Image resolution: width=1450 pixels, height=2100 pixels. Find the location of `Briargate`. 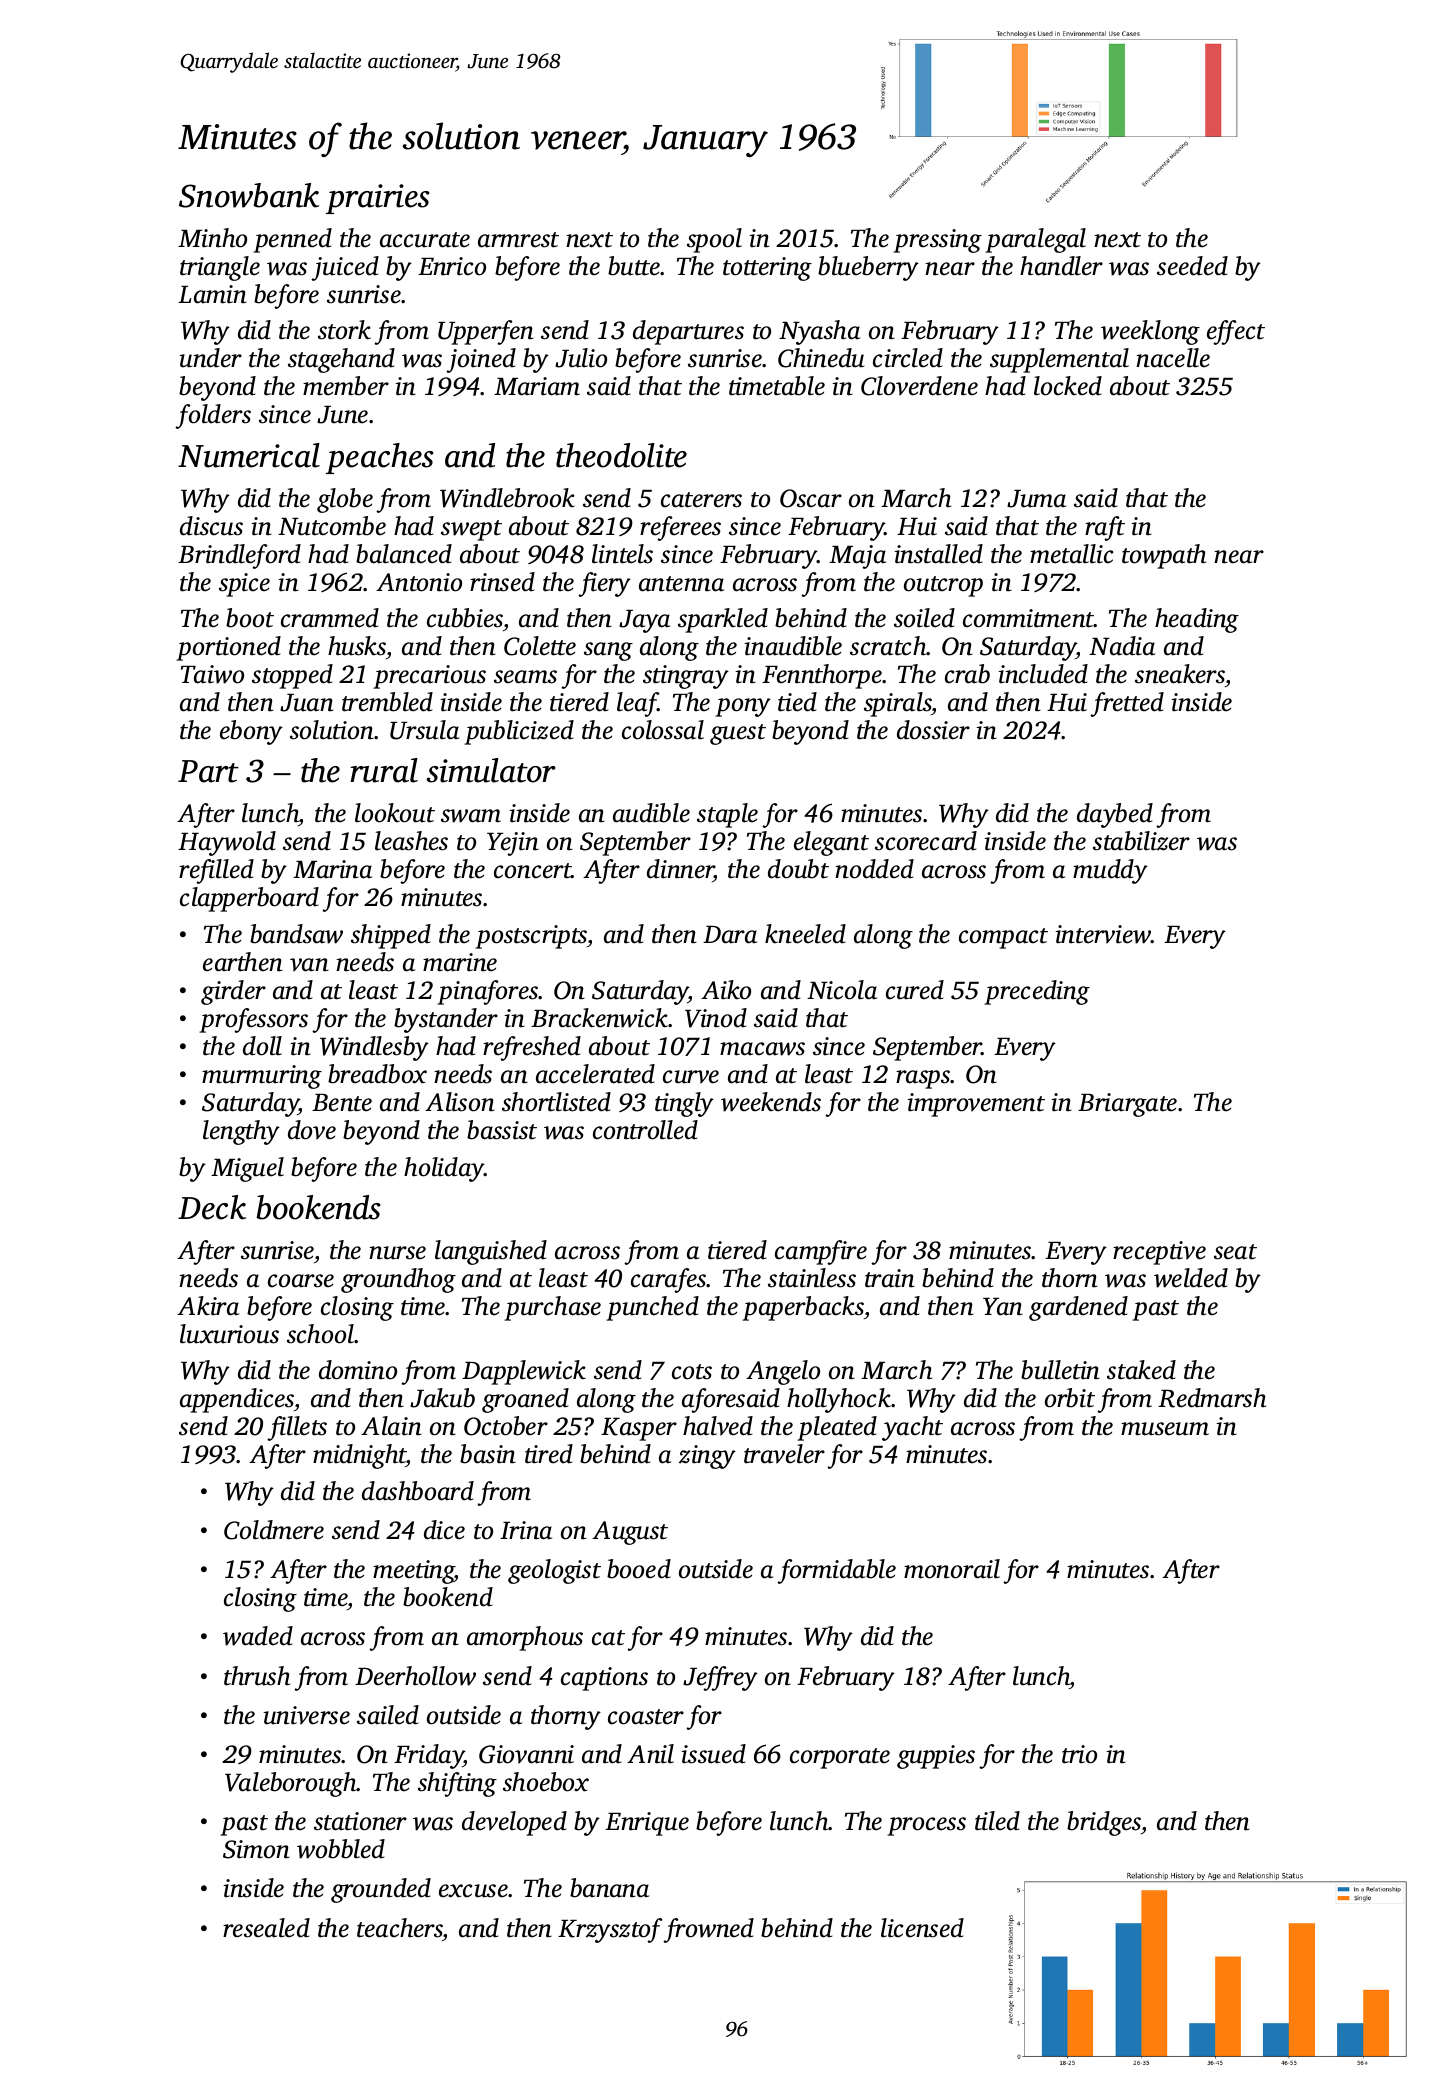

Briargate is located at coordinates (1127, 1105).
